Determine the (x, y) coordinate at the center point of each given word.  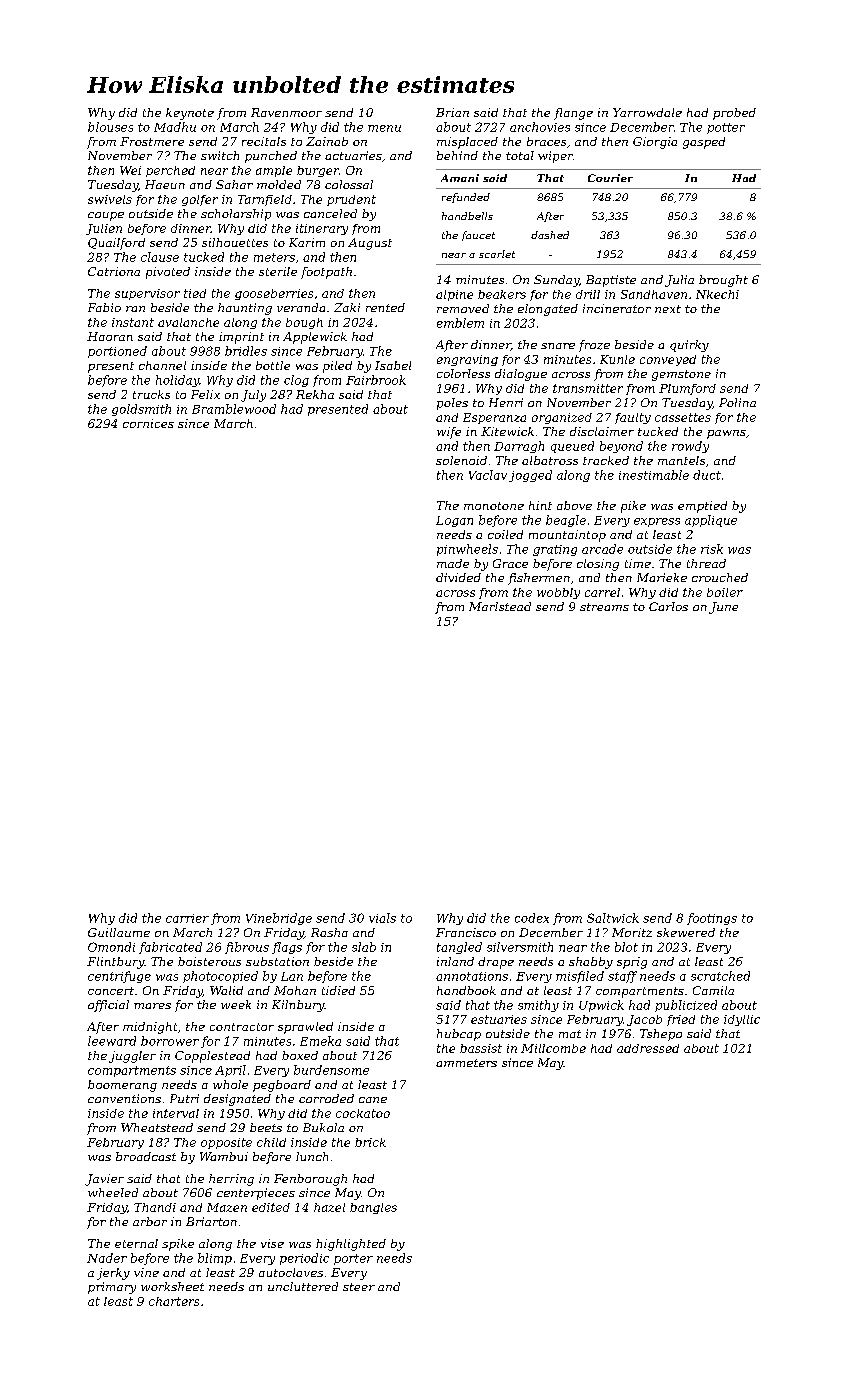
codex (532, 918)
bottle (273, 365)
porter (353, 1259)
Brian (452, 112)
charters (174, 1301)
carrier (187, 918)
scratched (720, 976)
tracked (606, 460)
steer (359, 1287)
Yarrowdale (647, 112)
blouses (110, 127)
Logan (454, 521)
